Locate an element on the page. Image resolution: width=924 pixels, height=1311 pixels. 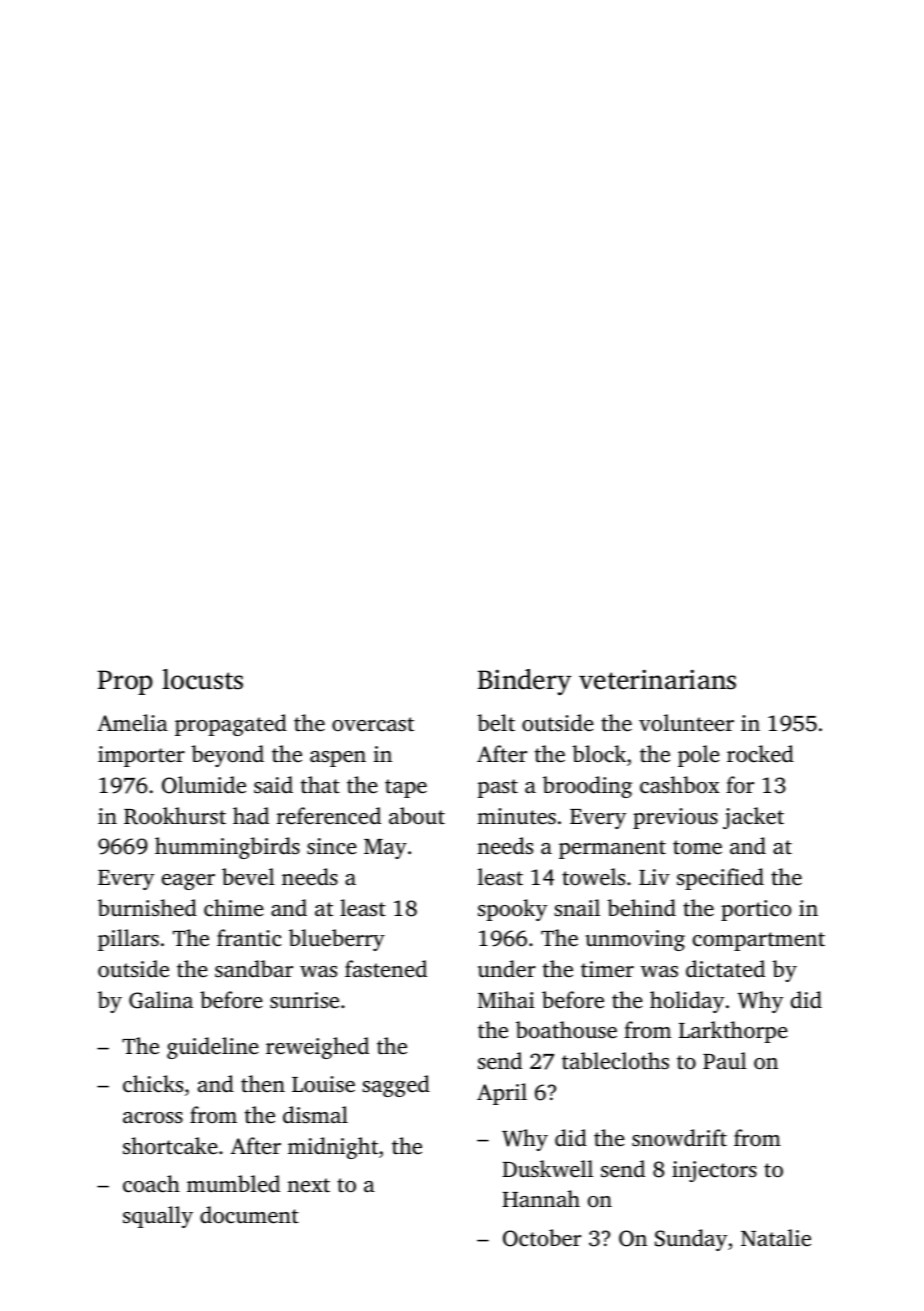
April is located at coordinates (502, 1094).
